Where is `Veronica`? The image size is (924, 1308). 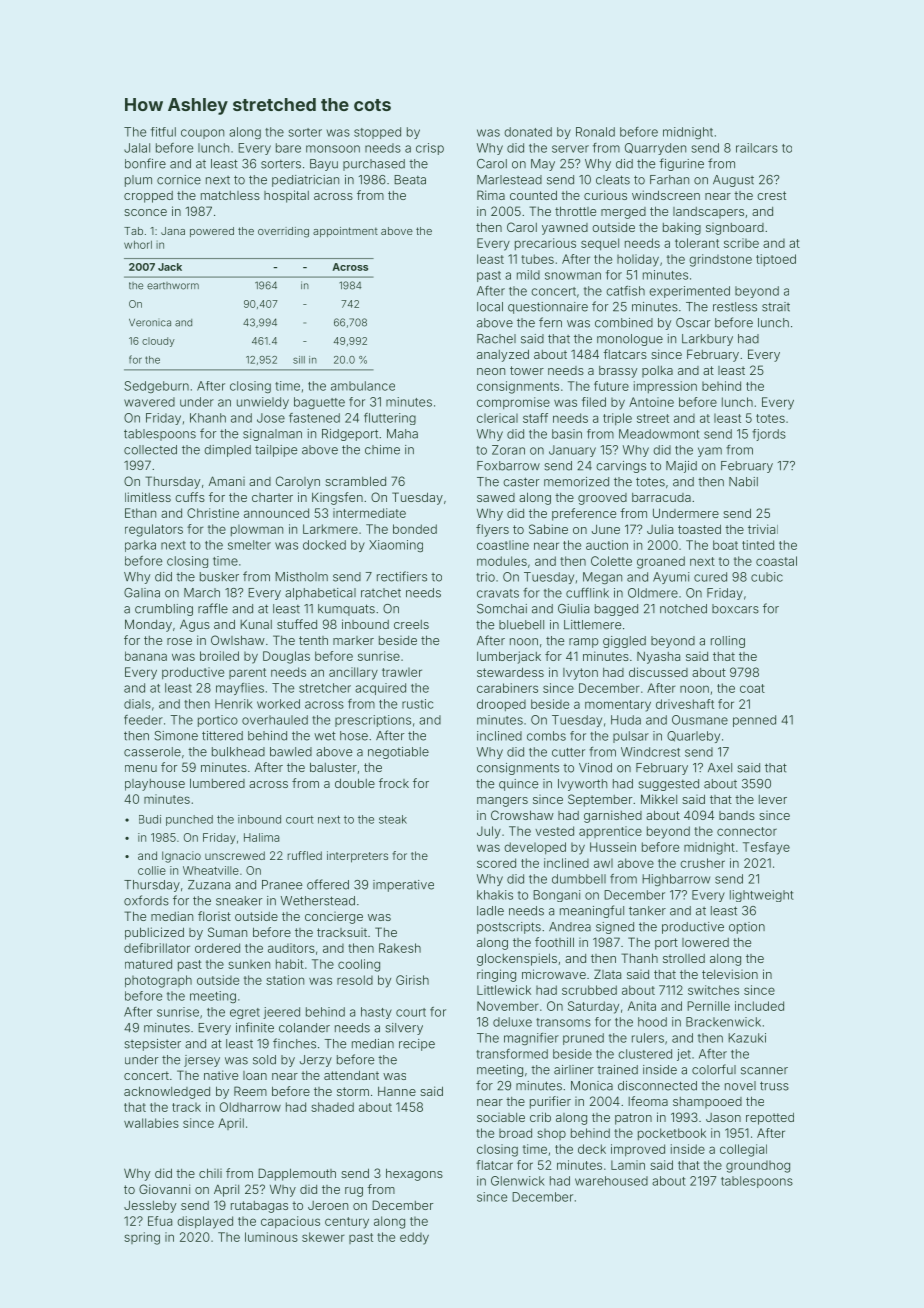 Veronica is located at coordinates (150, 323).
